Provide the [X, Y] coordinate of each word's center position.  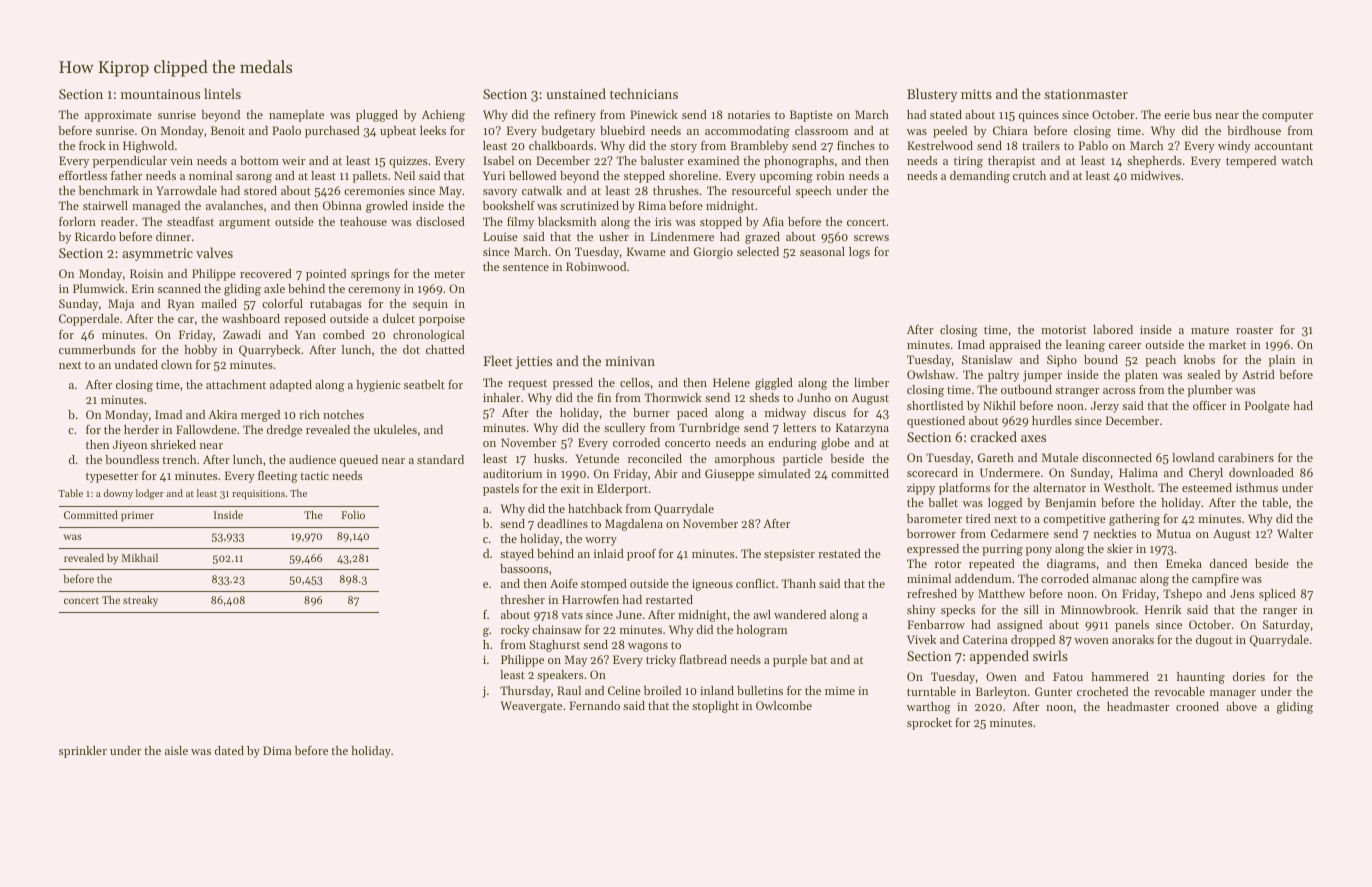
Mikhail [139, 557]
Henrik [1163, 609]
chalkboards [561, 145]
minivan [630, 361]
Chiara [1010, 130]
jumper [1042, 376]
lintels [222, 93]
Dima [277, 750]
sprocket [929, 724]
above [1241, 706]
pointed [326, 275]
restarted [669, 599]
